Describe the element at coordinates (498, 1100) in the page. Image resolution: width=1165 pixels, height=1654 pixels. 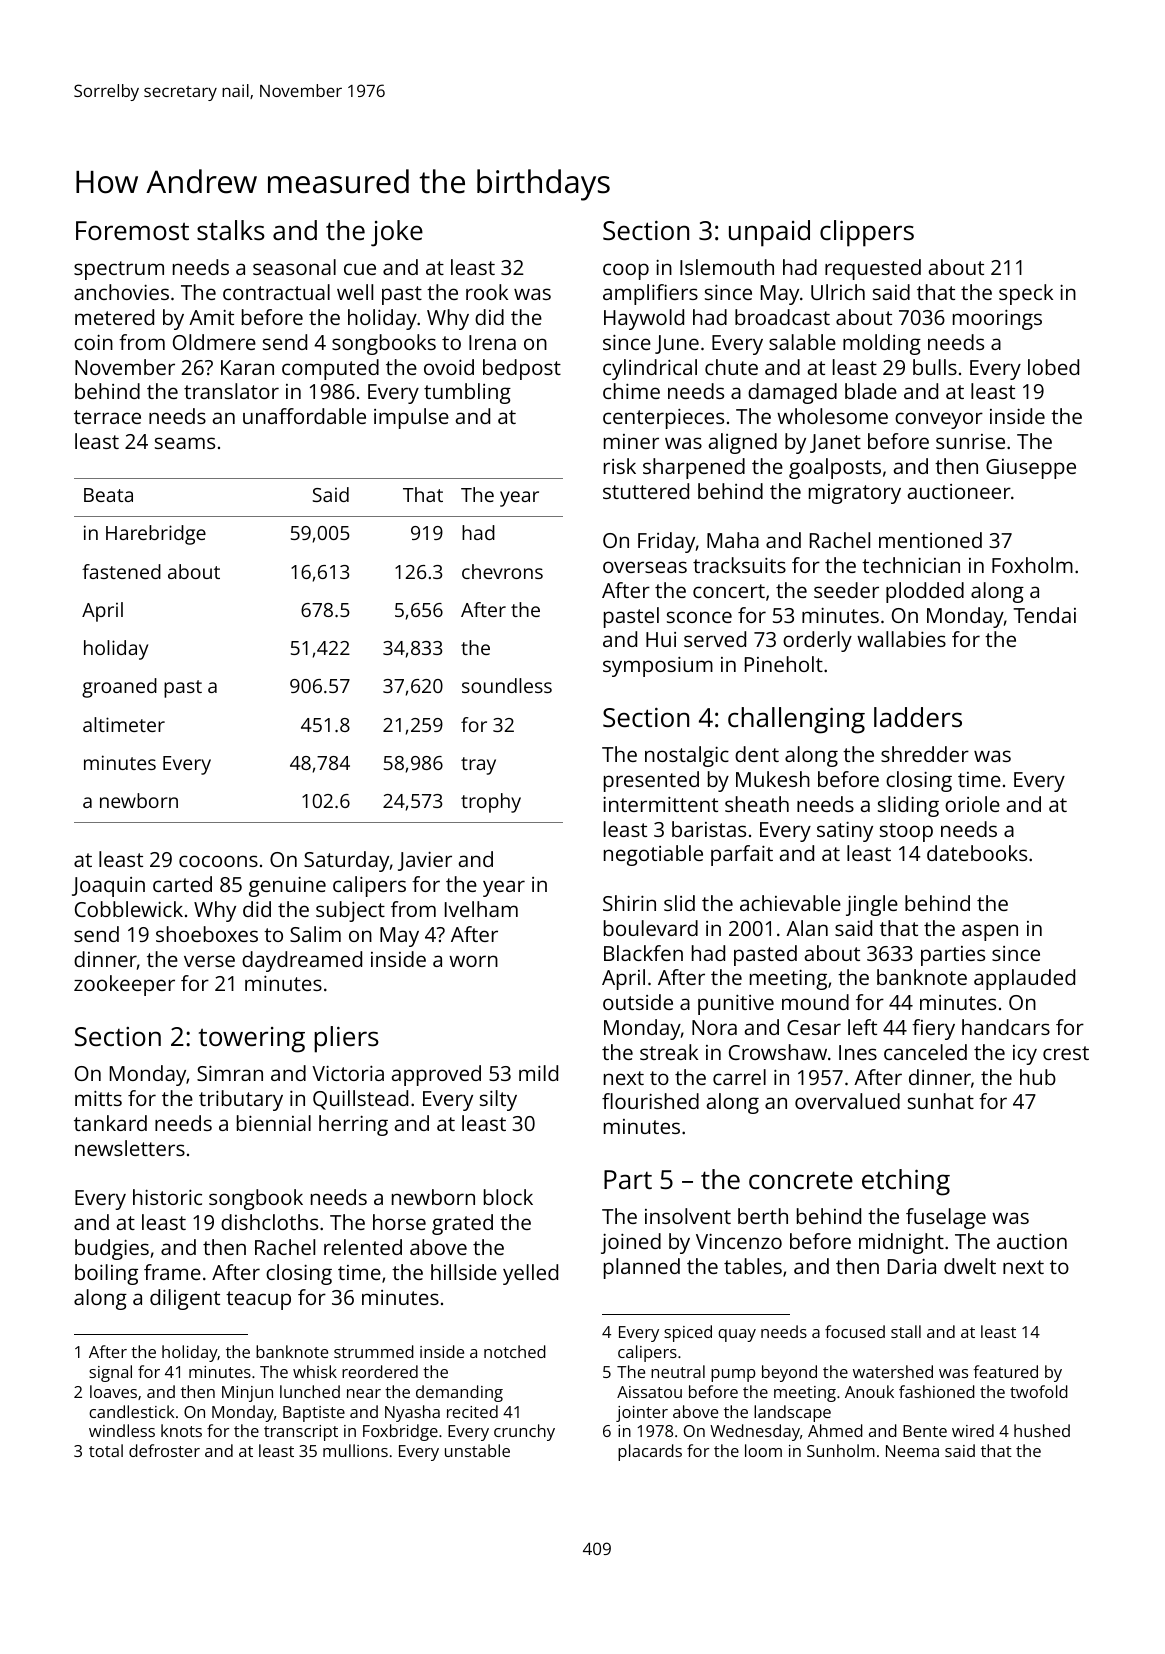
I see `silty` at that location.
